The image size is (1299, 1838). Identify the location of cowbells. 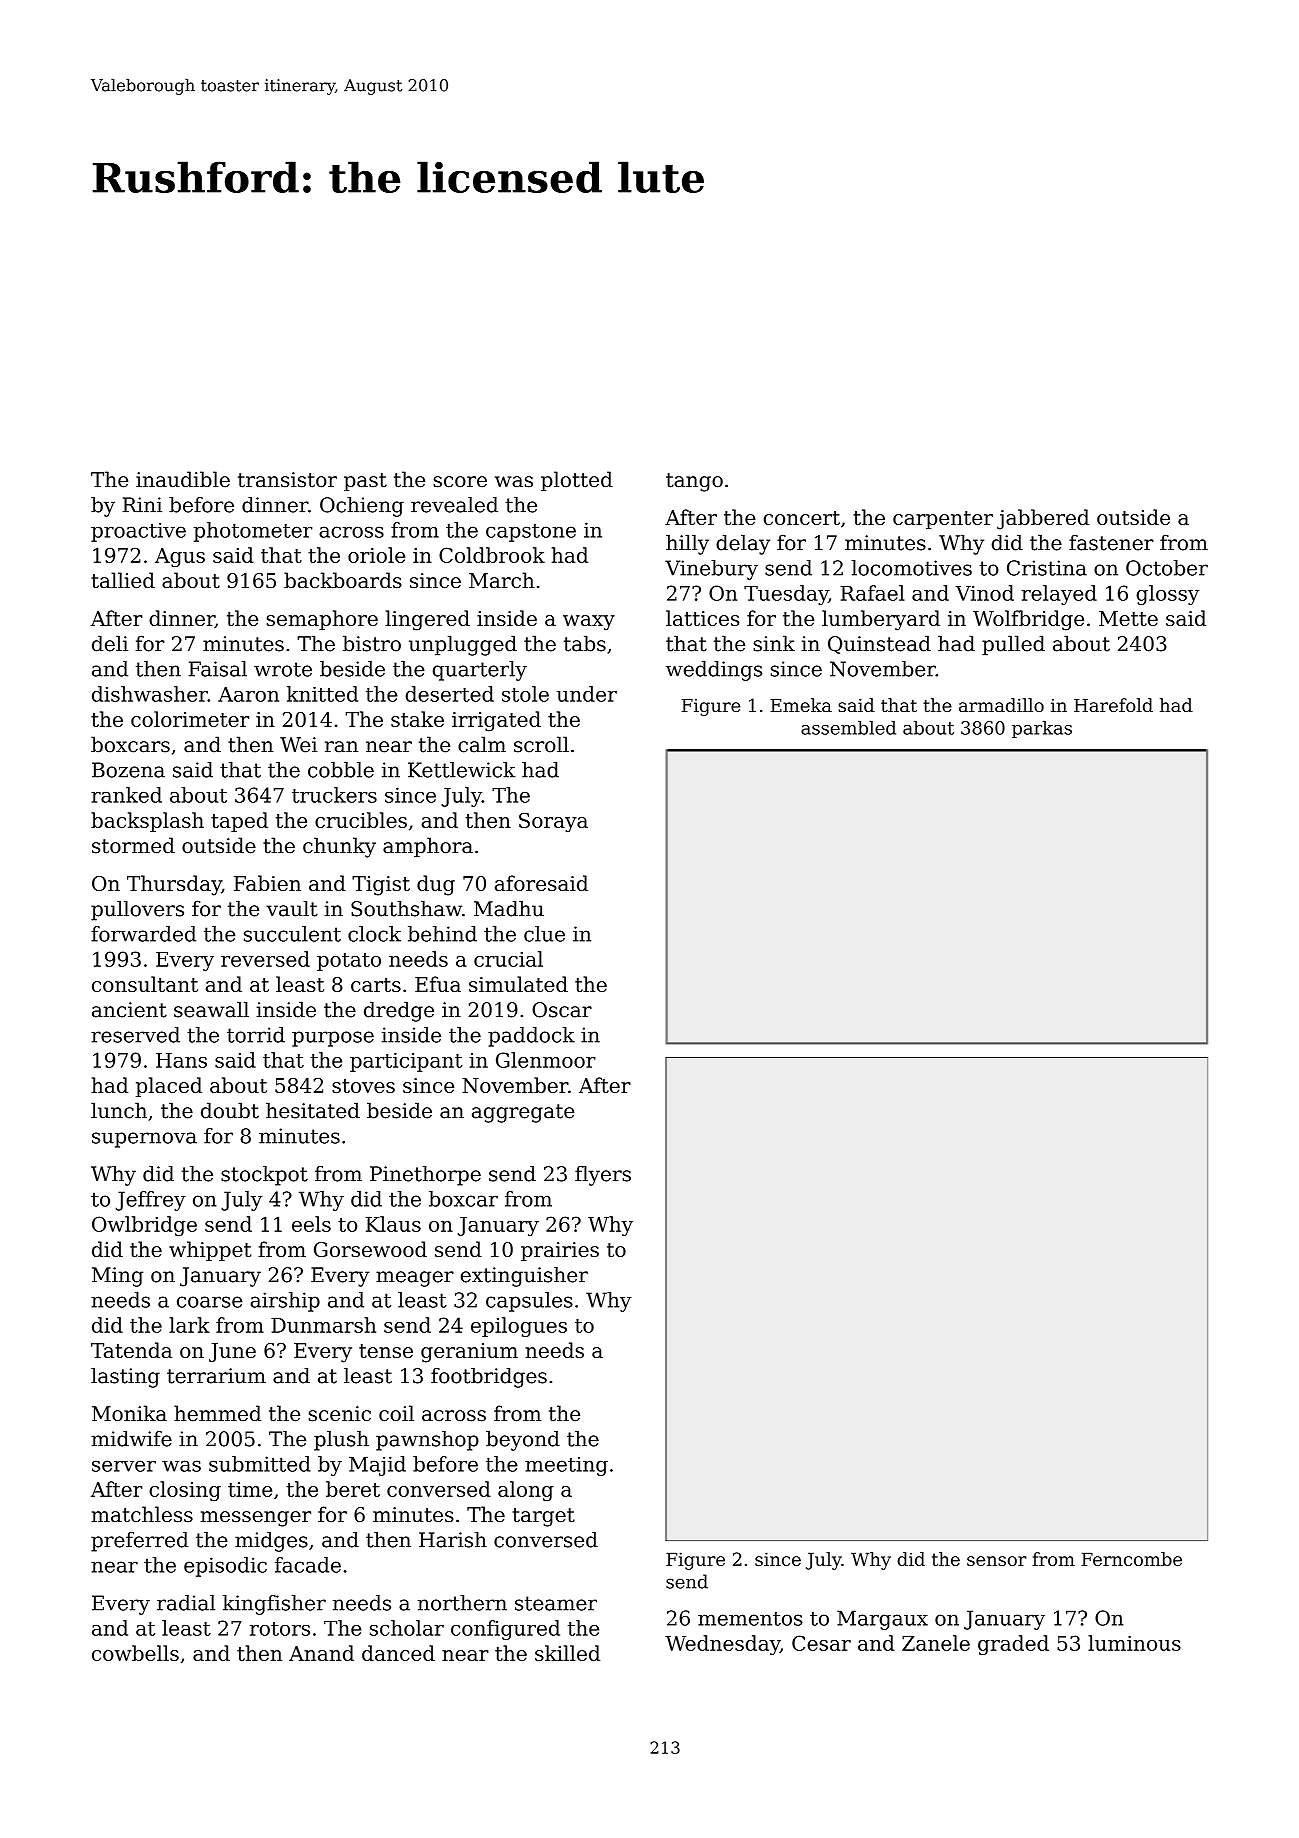
(135, 1653).
